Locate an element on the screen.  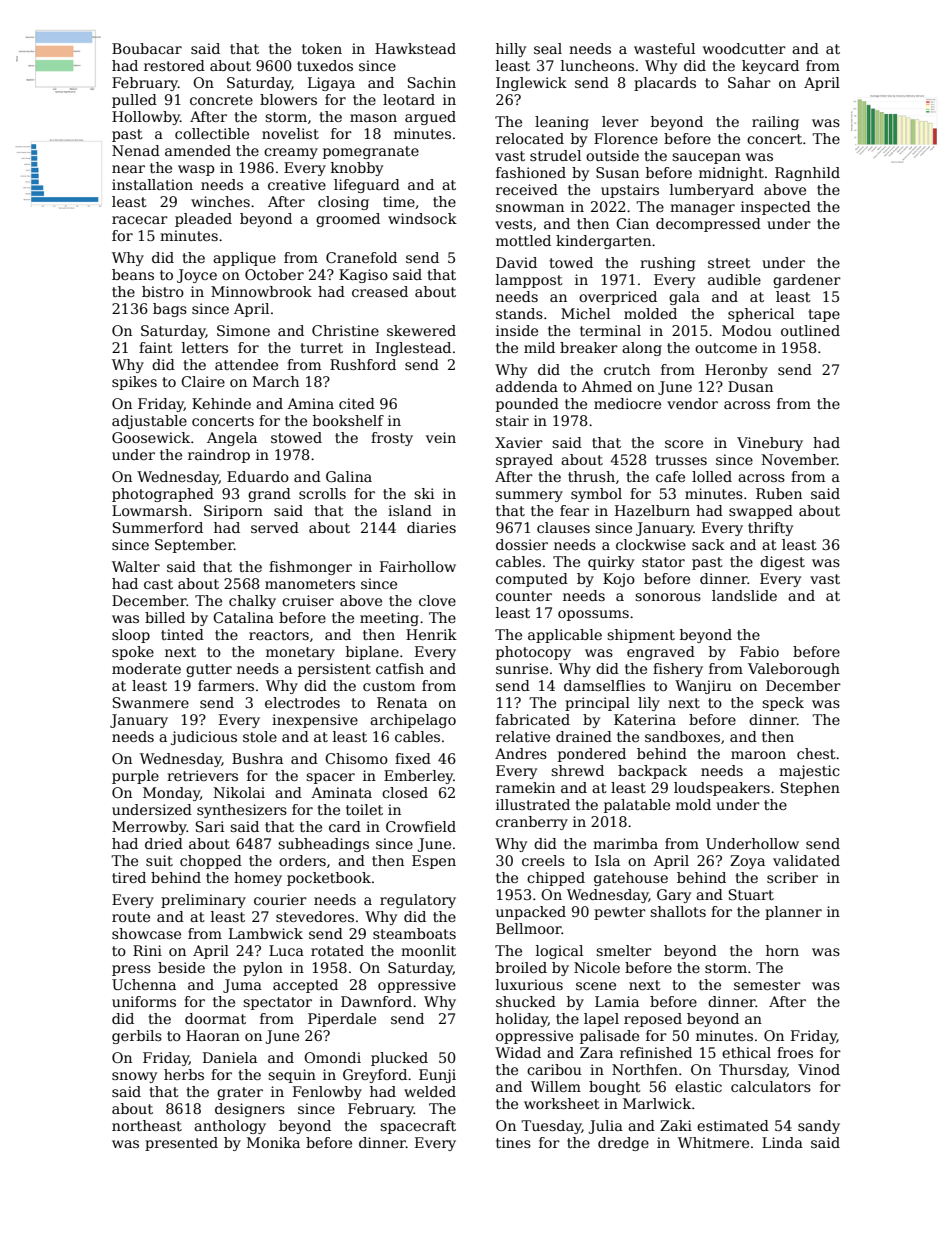
ramekin is located at coordinates (525, 787).
